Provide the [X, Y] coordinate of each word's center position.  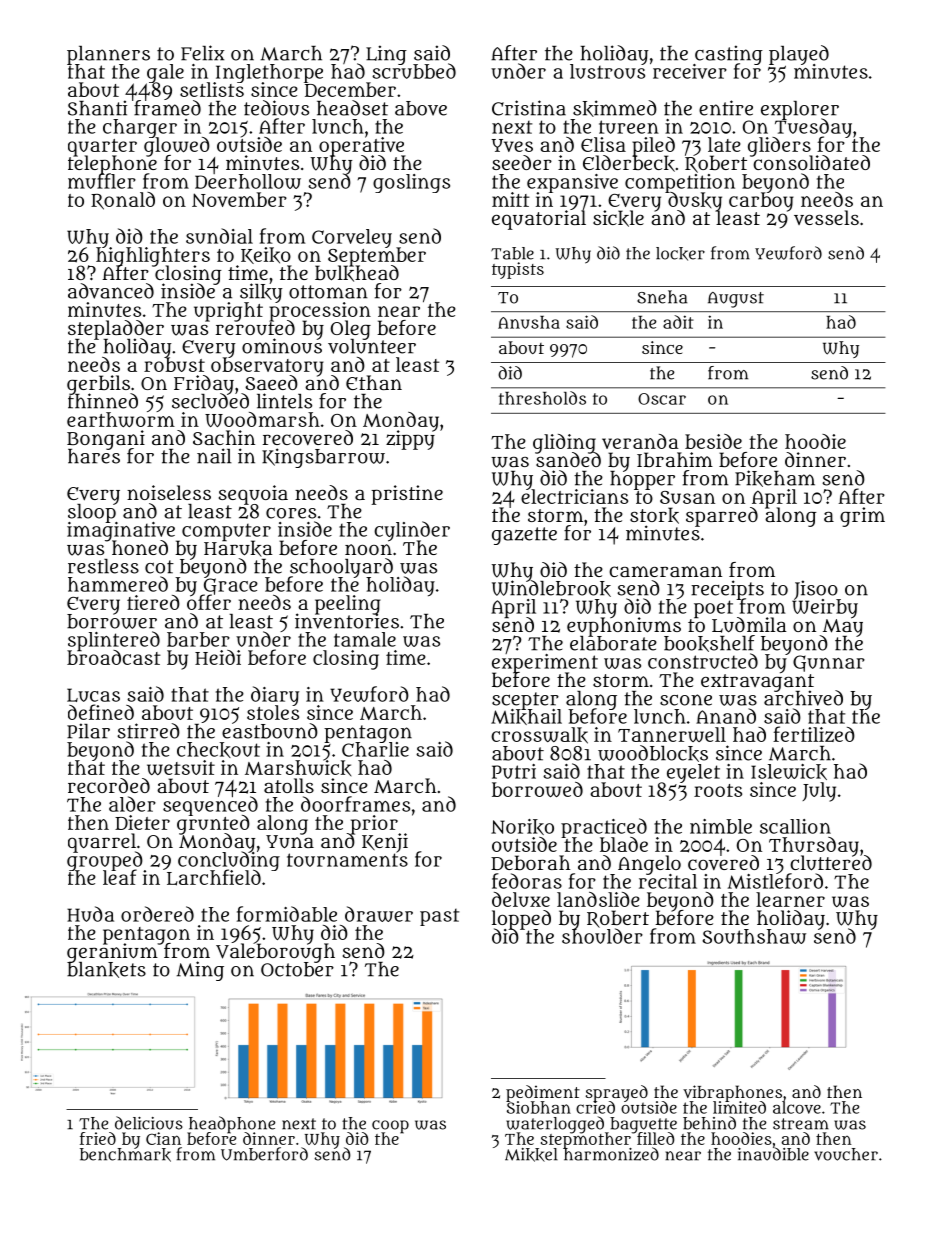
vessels [826, 218]
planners [108, 55]
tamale [365, 639]
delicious [149, 1123]
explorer [800, 110]
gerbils [99, 384]
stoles [273, 713]
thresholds [542, 398]
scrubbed [414, 71]
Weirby [825, 609]
